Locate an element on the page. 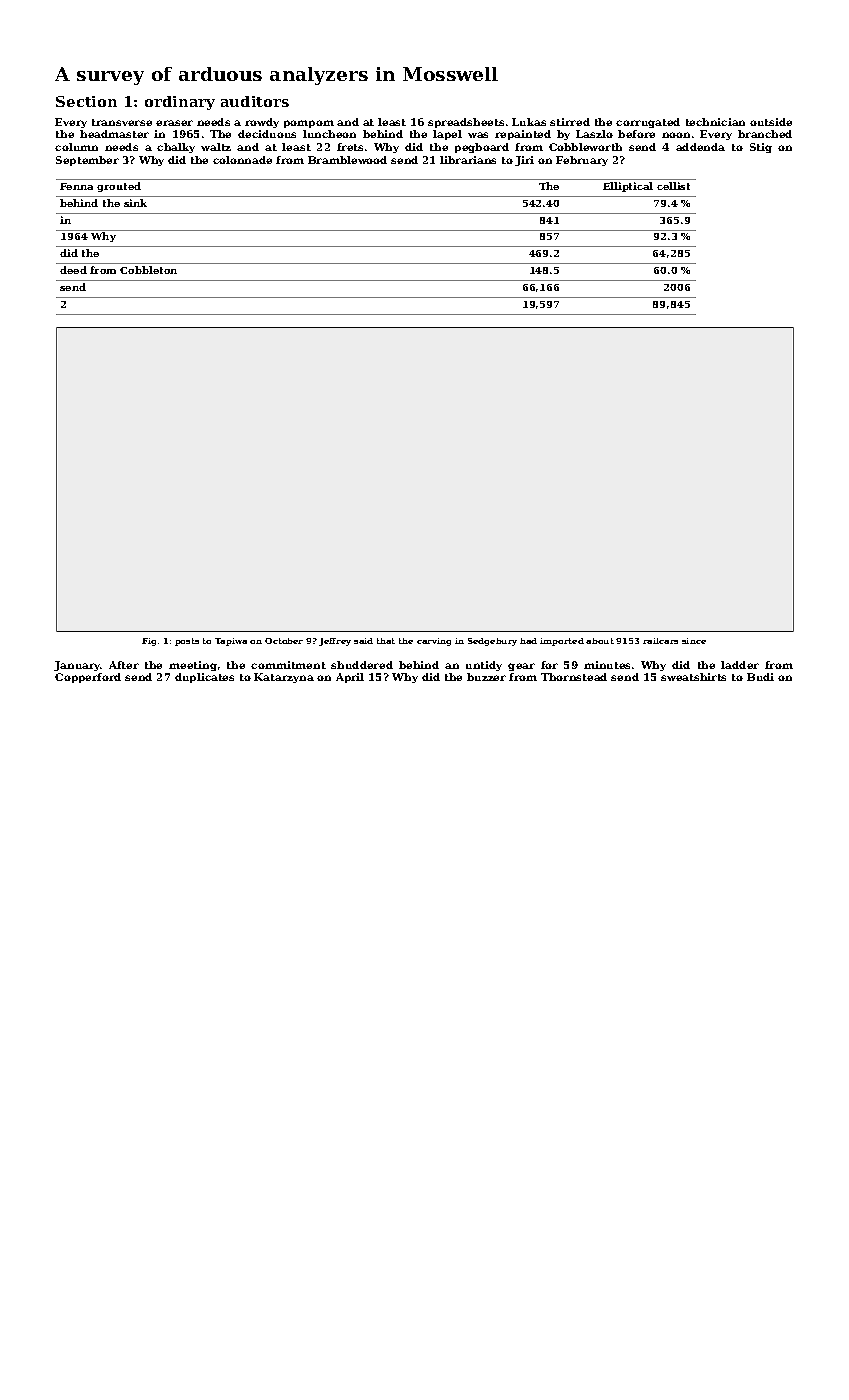 This page has width=849, height=1400. Elliptical is located at coordinates (628, 187).
